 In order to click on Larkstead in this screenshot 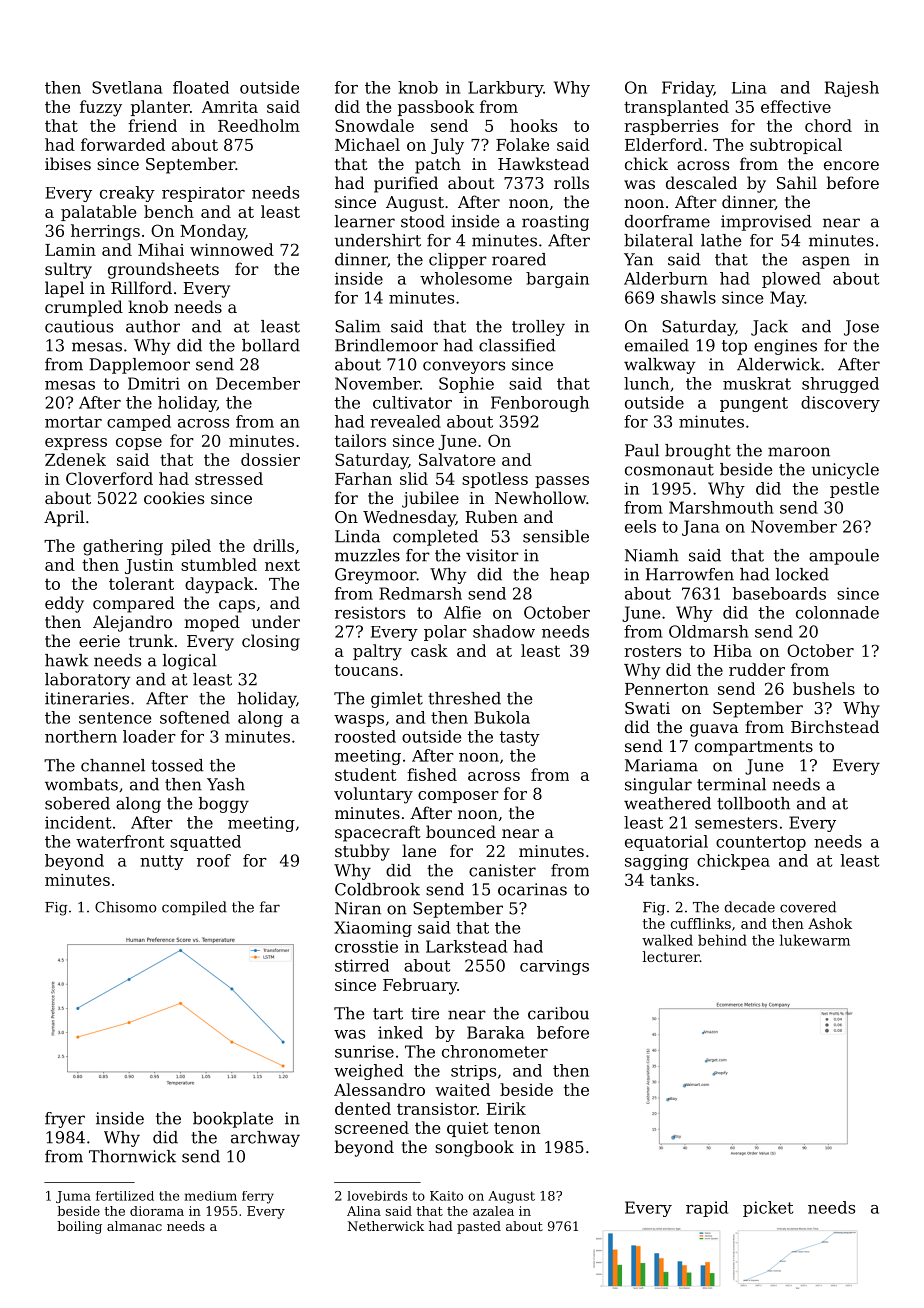, I will do `click(466, 946)`.
